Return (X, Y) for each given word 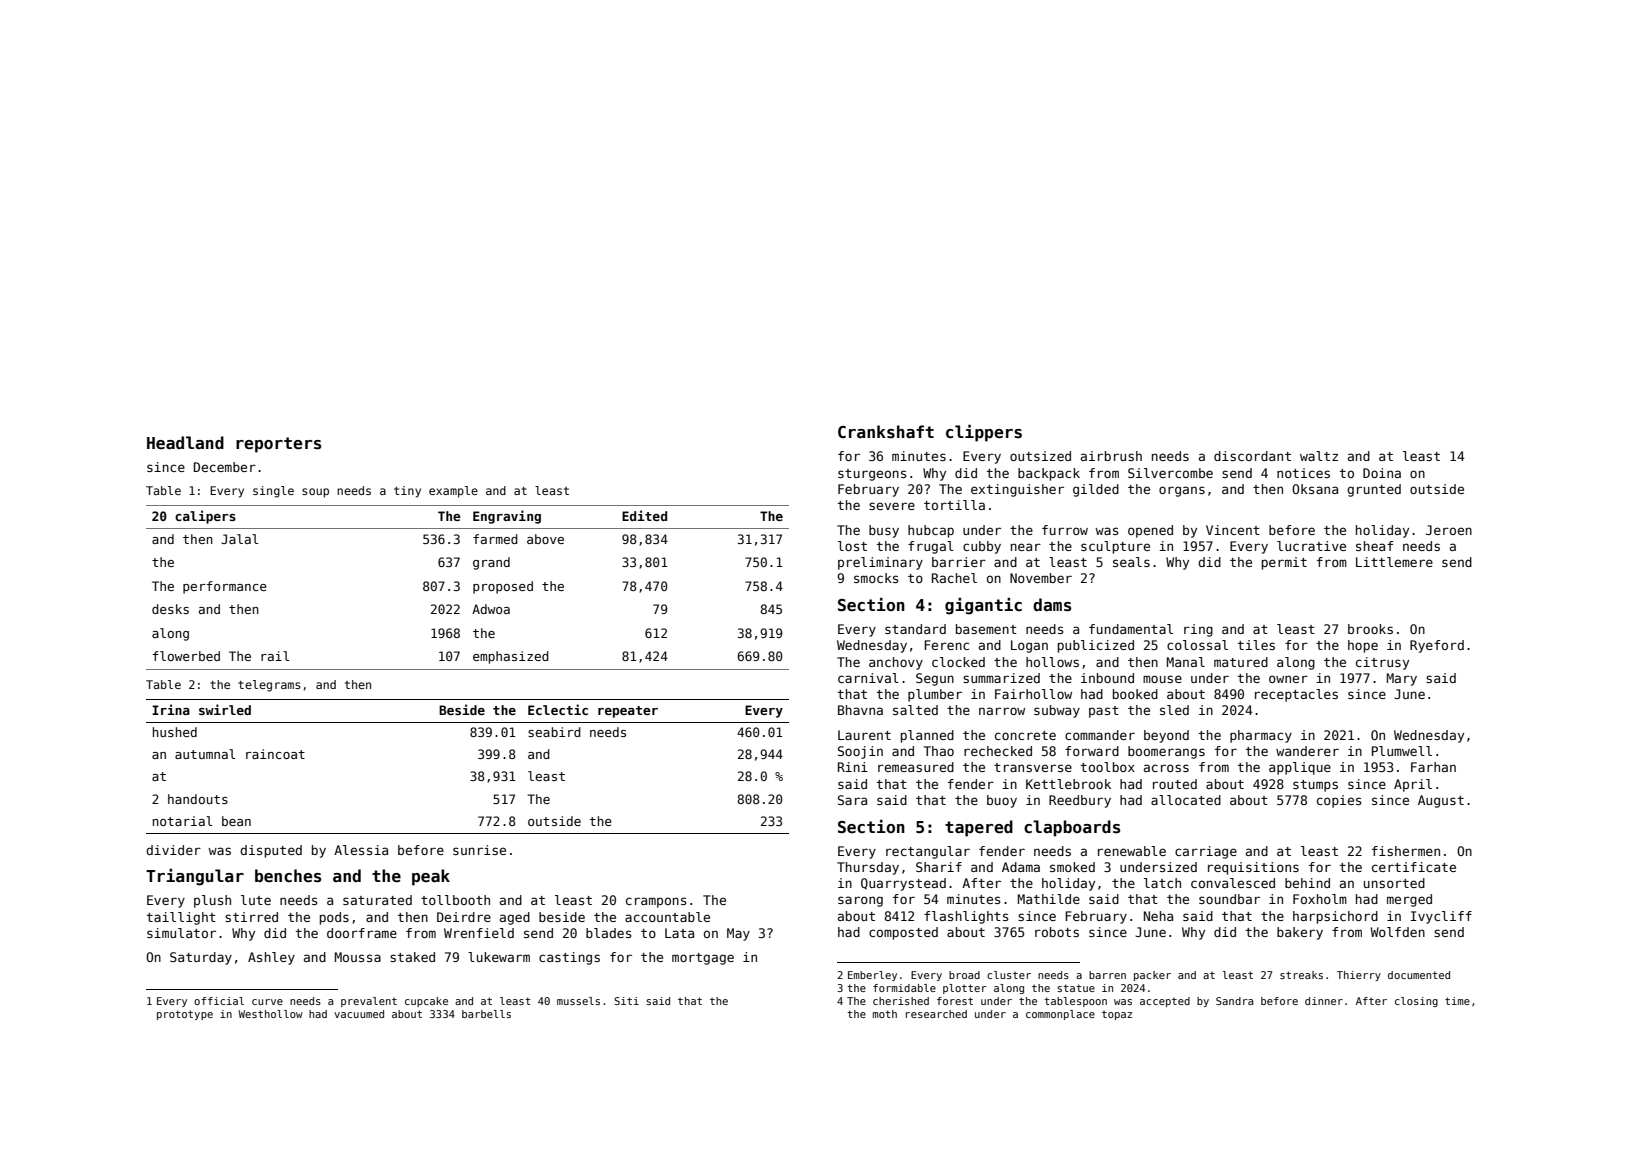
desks (170, 609)
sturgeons (872, 475)
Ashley (271, 958)
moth (885, 1014)
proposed (503, 587)
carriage (1206, 852)
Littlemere (1394, 562)
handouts (198, 799)
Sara (852, 800)
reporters (278, 445)
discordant (1252, 456)
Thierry (1359, 976)
